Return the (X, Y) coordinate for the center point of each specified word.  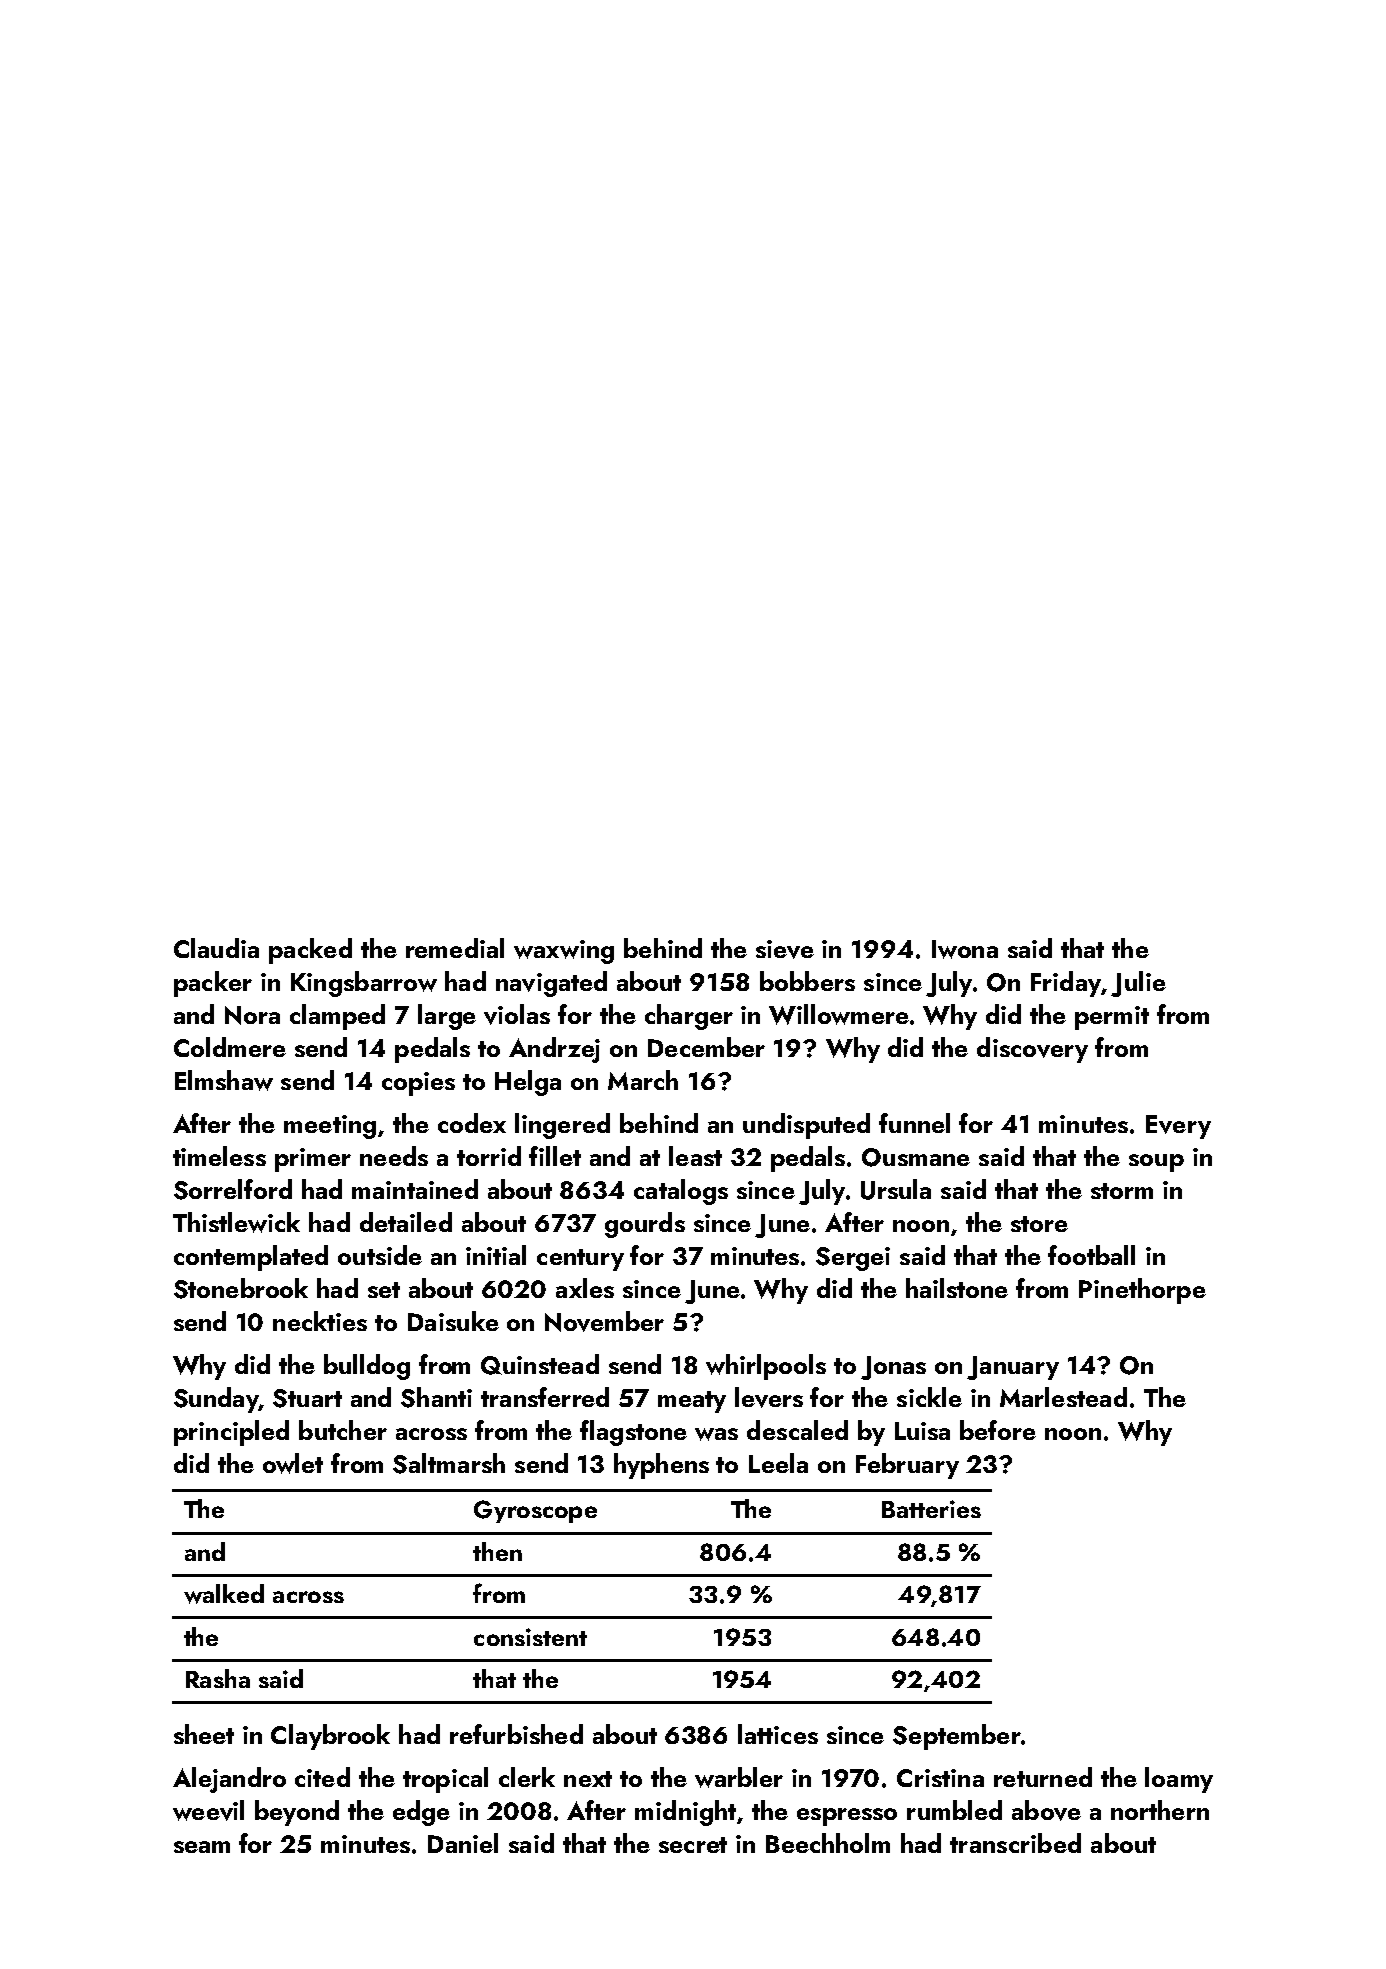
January (1013, 1368)
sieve (785, 949)
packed (310, 951)
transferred (545, 1397)
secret (693, 1845)
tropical (445, 1780)
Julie (1138, 984)
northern (1160, 1810)
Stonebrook (241, 1288)
